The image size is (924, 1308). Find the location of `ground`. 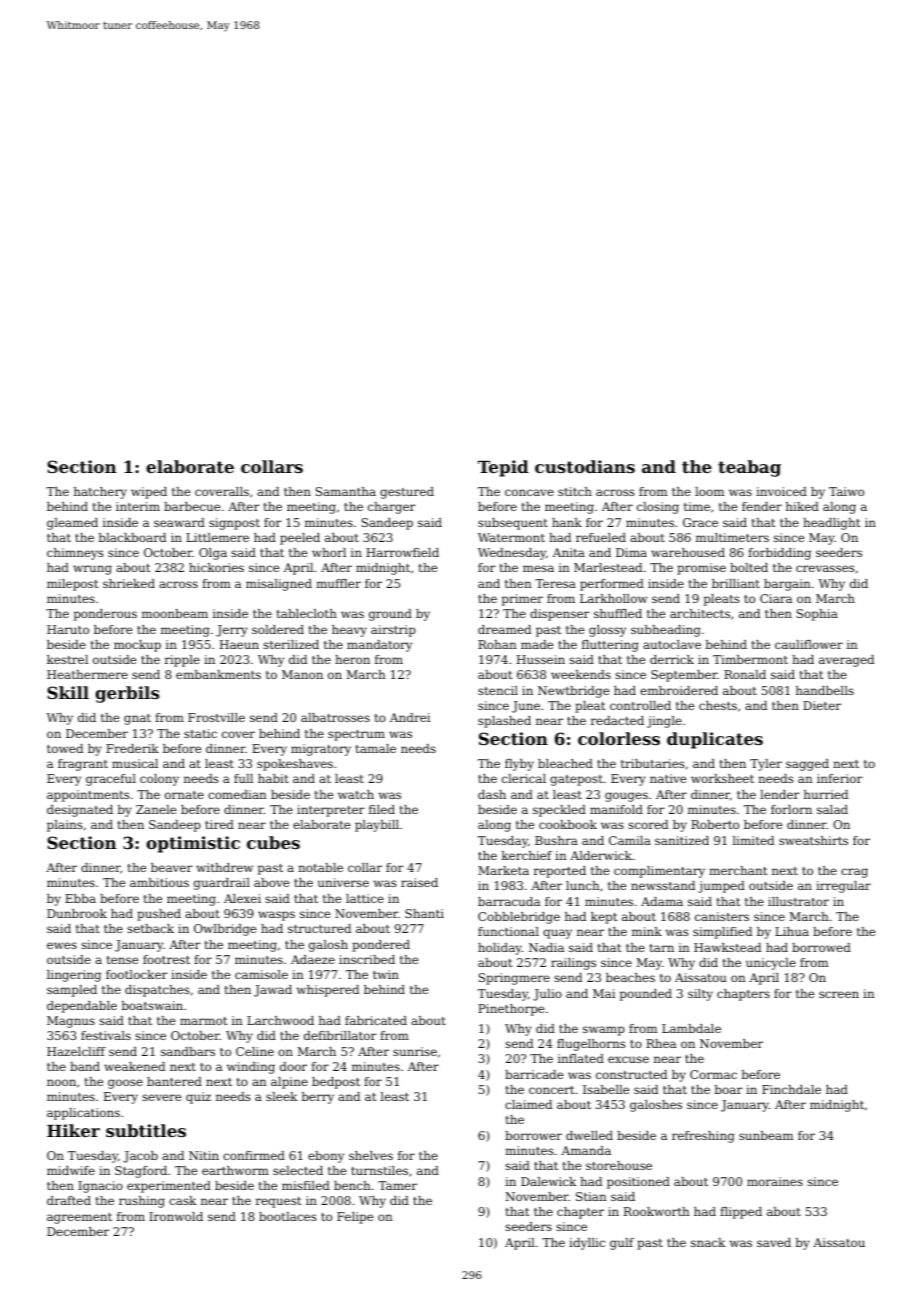

ground is located at coordinates (390, 615).
